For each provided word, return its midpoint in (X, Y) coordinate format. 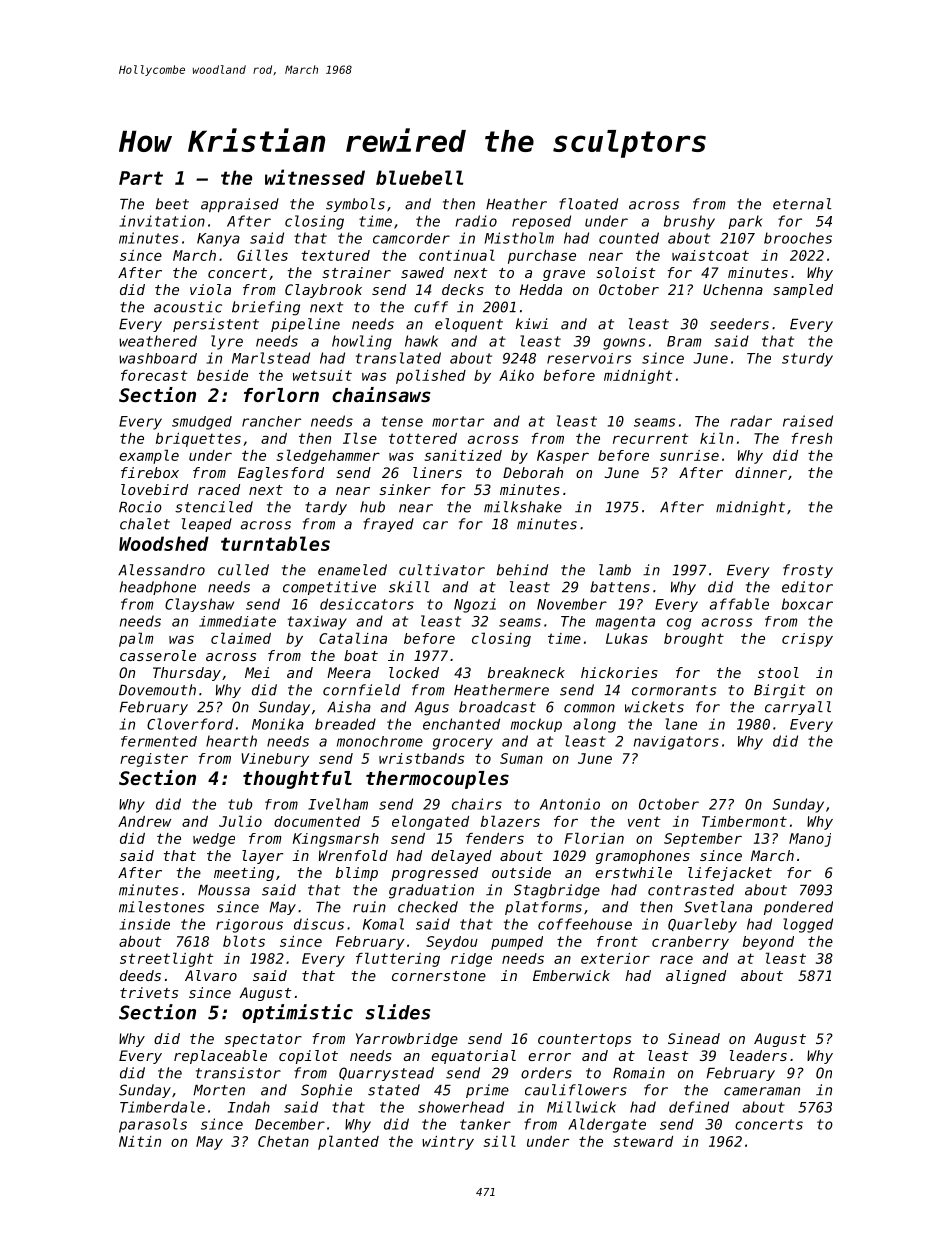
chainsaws (381, 394)
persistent (216, 325)
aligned (696, 977)
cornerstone (439, 976)
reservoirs (589, 358)
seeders (739, 324)
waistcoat (710, 255)
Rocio (140, 507)
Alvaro (211, 975)
